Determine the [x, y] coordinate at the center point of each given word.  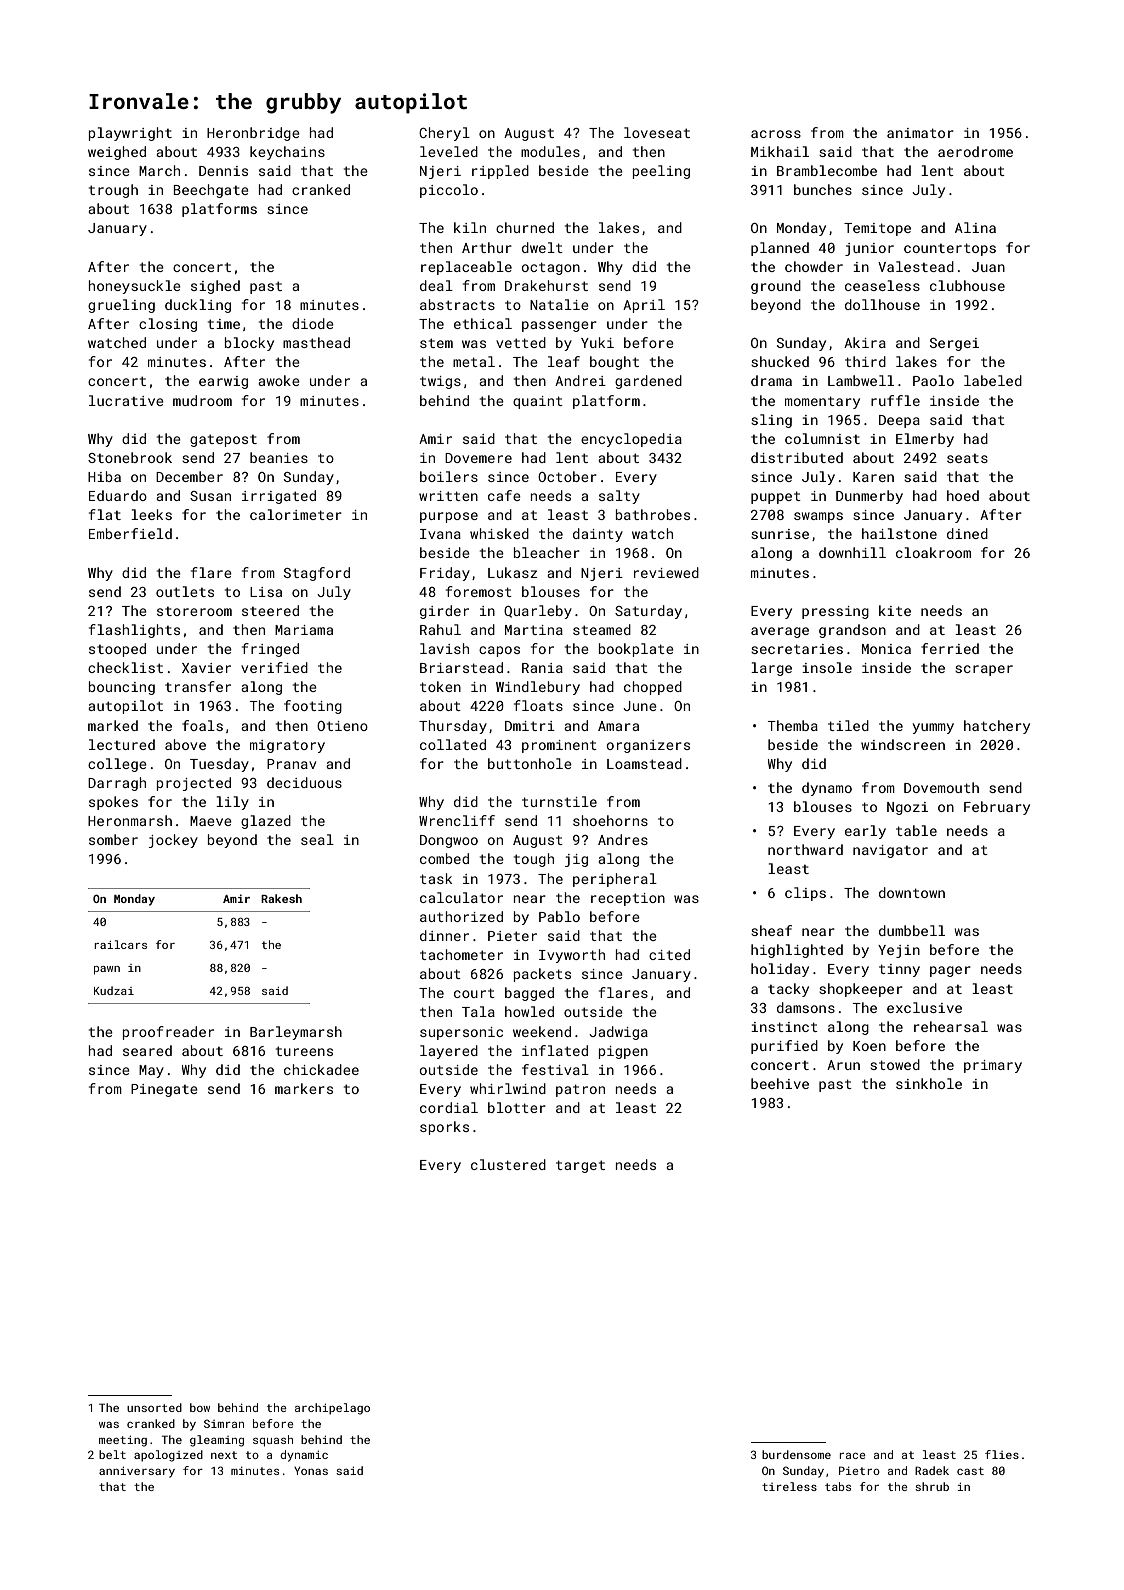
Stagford [317, 574]
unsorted [154, 1407]
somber [113, 839]
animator [920, 133]
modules [550, 151]
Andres [623, 839]
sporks [444, 1128]
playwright [130, 134]
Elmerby [925, 440]
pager [950, 971]
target [580, 1166]
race [853, 1456]
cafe [504, 495]
